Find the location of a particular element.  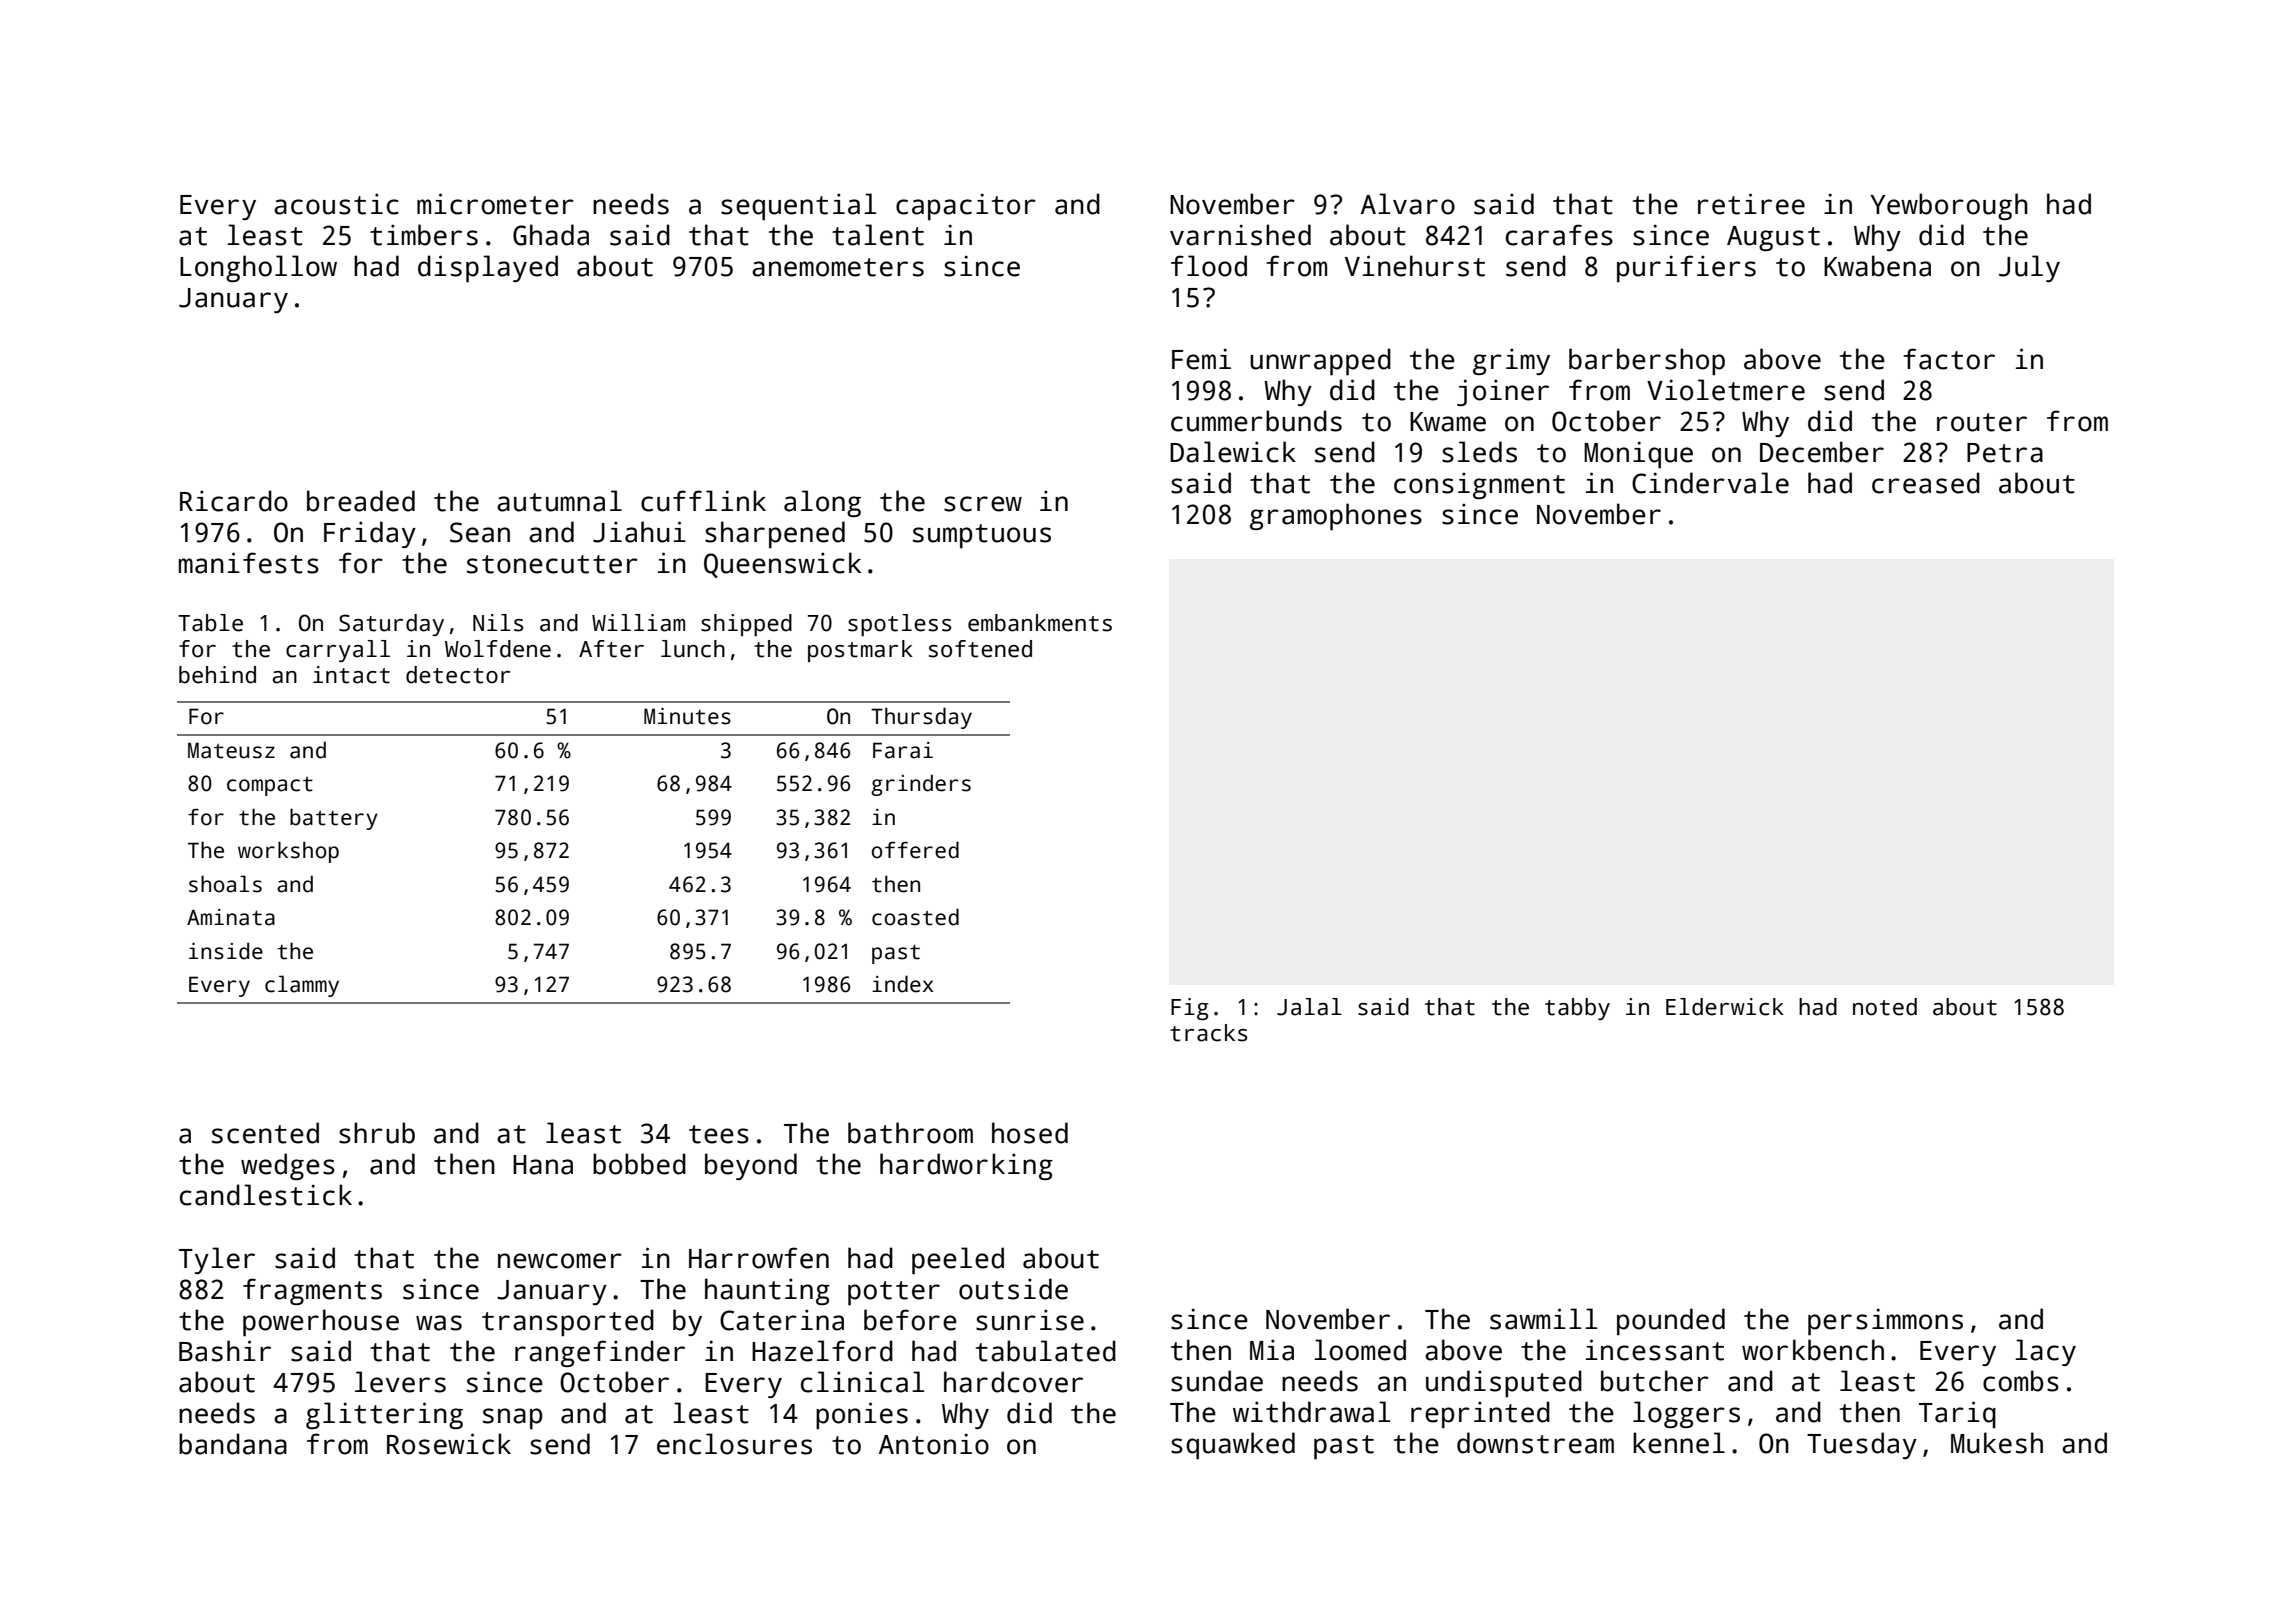

hosed is located at coordinates (1030, 1133).
